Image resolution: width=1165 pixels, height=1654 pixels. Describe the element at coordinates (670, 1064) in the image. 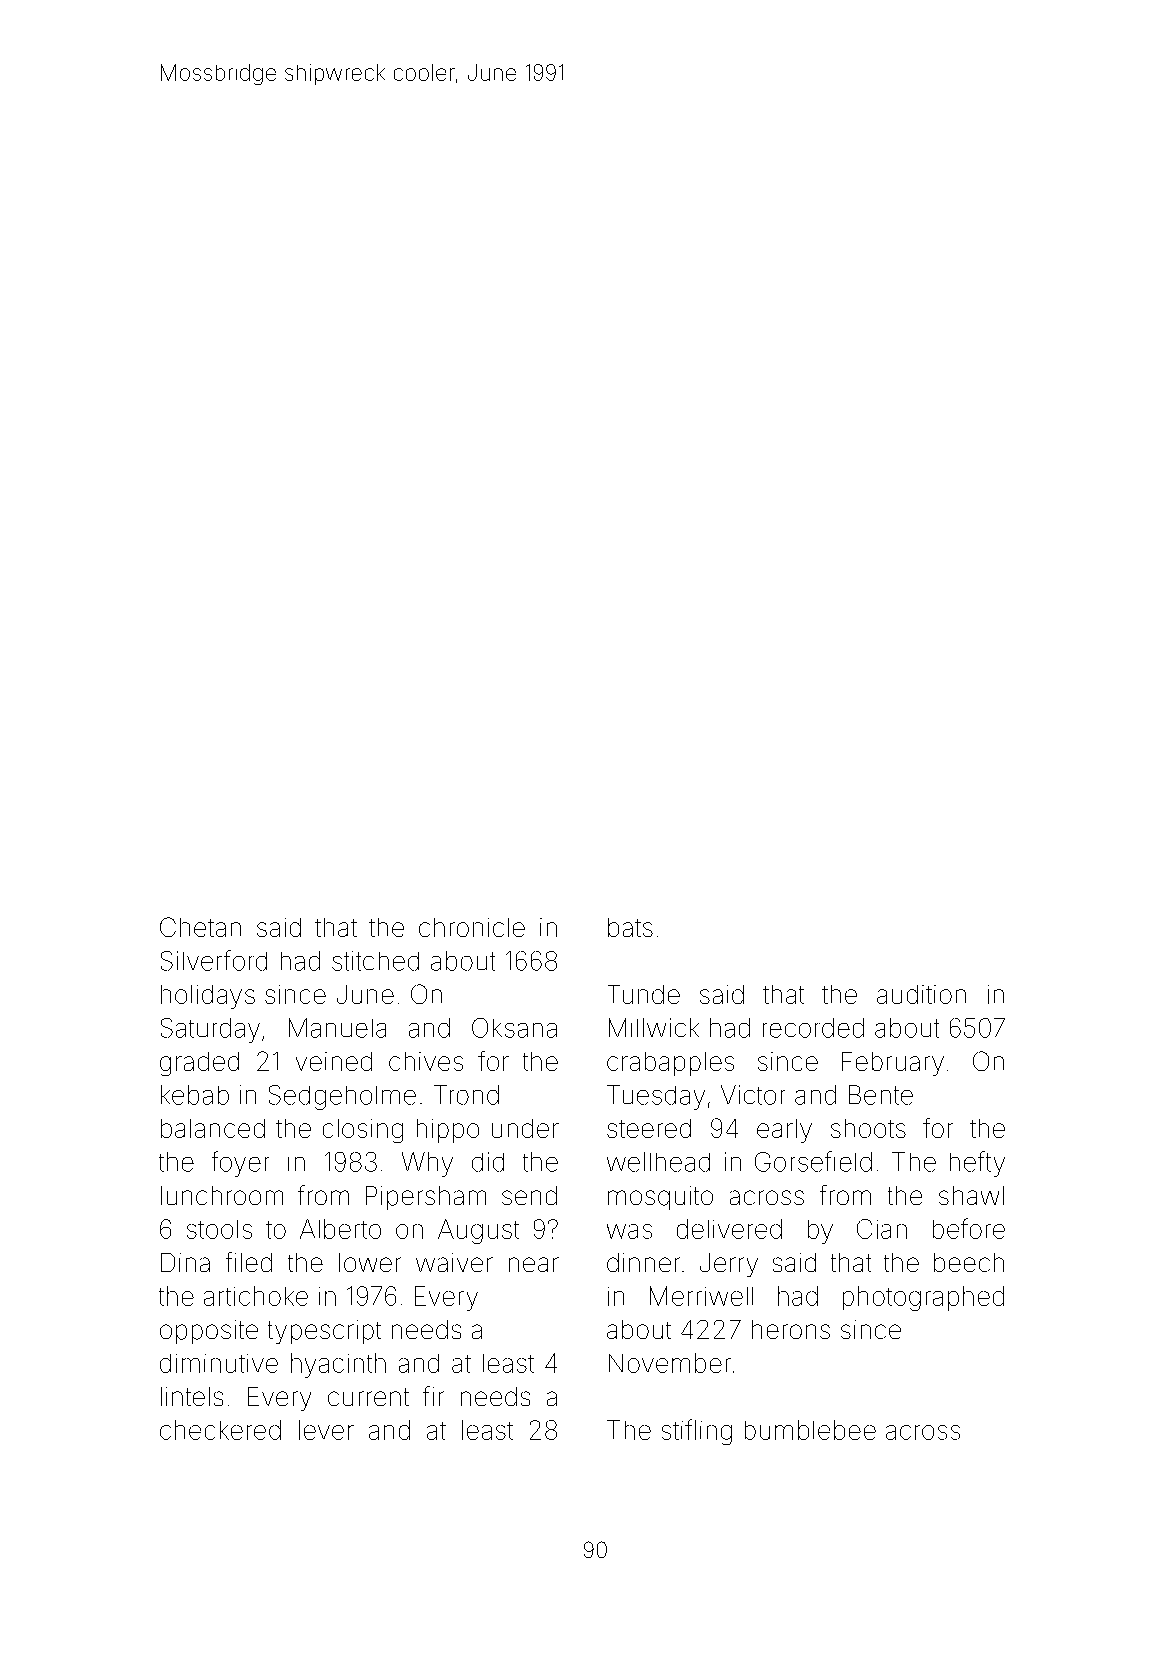

I see `crabapples` at that location.
